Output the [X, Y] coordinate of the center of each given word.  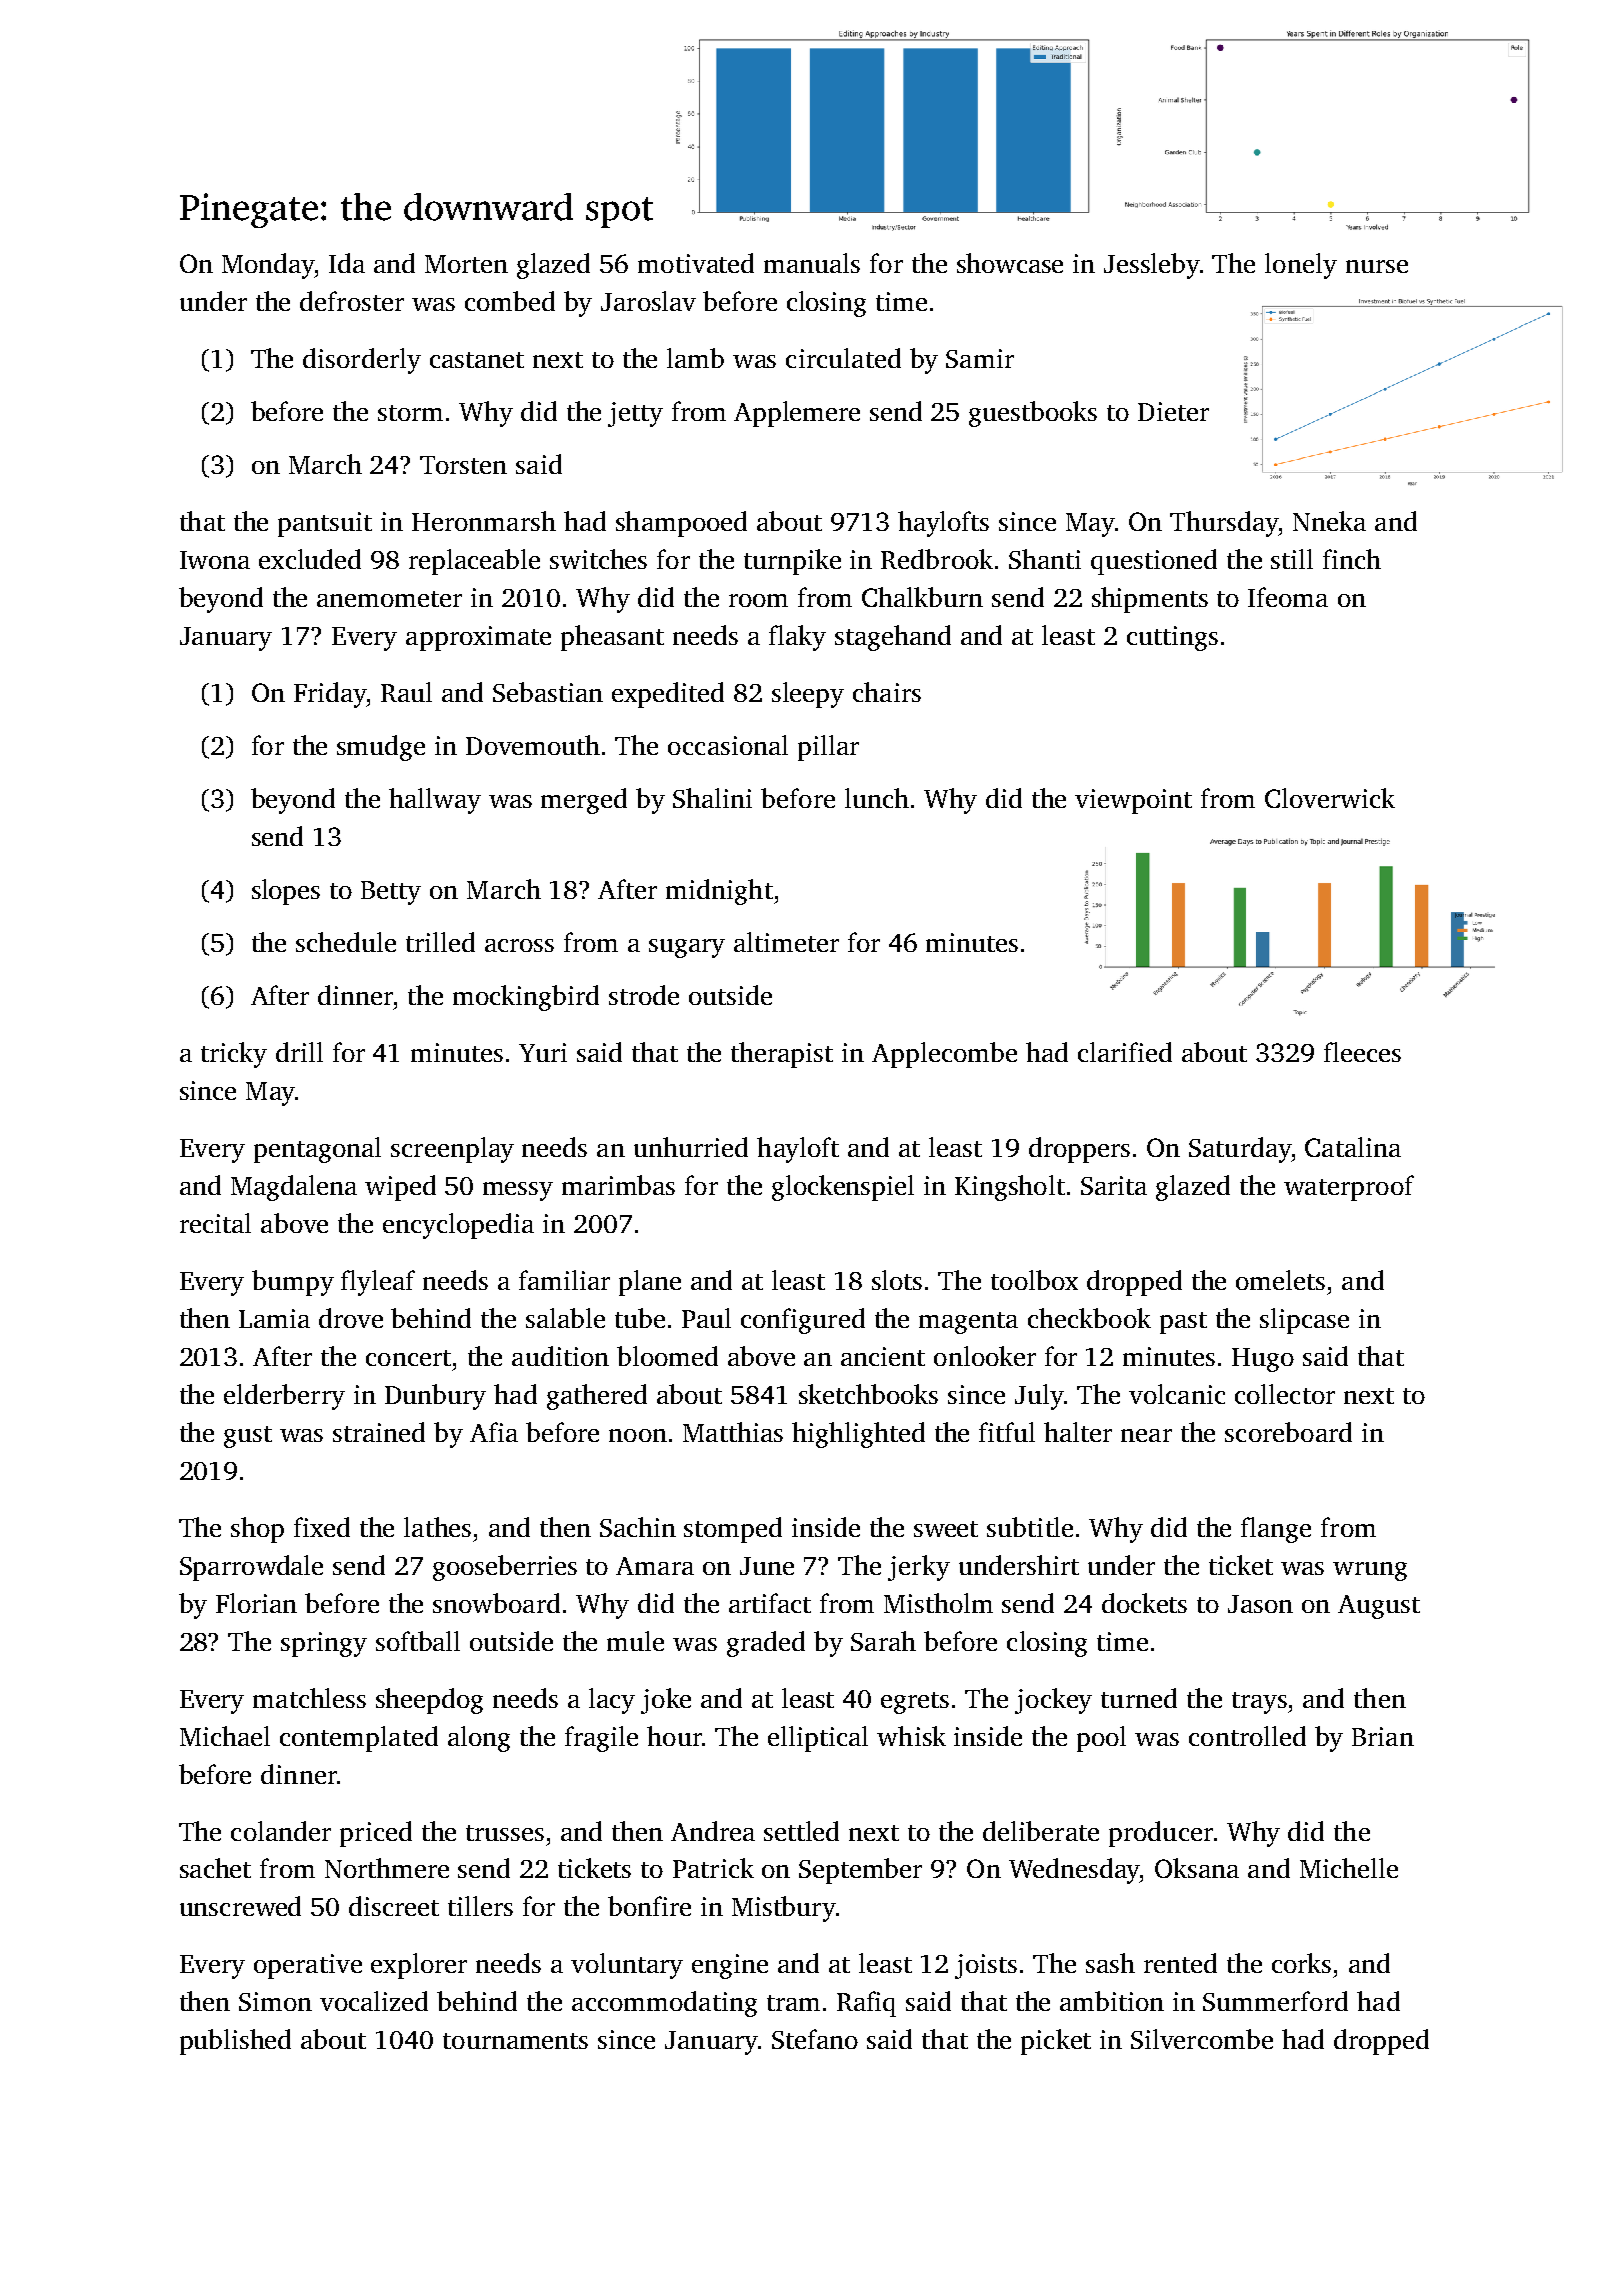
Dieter [1173, 411]
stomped [733, 1530]
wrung [1370, 1571]
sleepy [808, 695]
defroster [352, 301]
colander [281, 1831]
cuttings [1172, 638]
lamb [695, 358]
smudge [381, 748]
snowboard [496, 1603]
